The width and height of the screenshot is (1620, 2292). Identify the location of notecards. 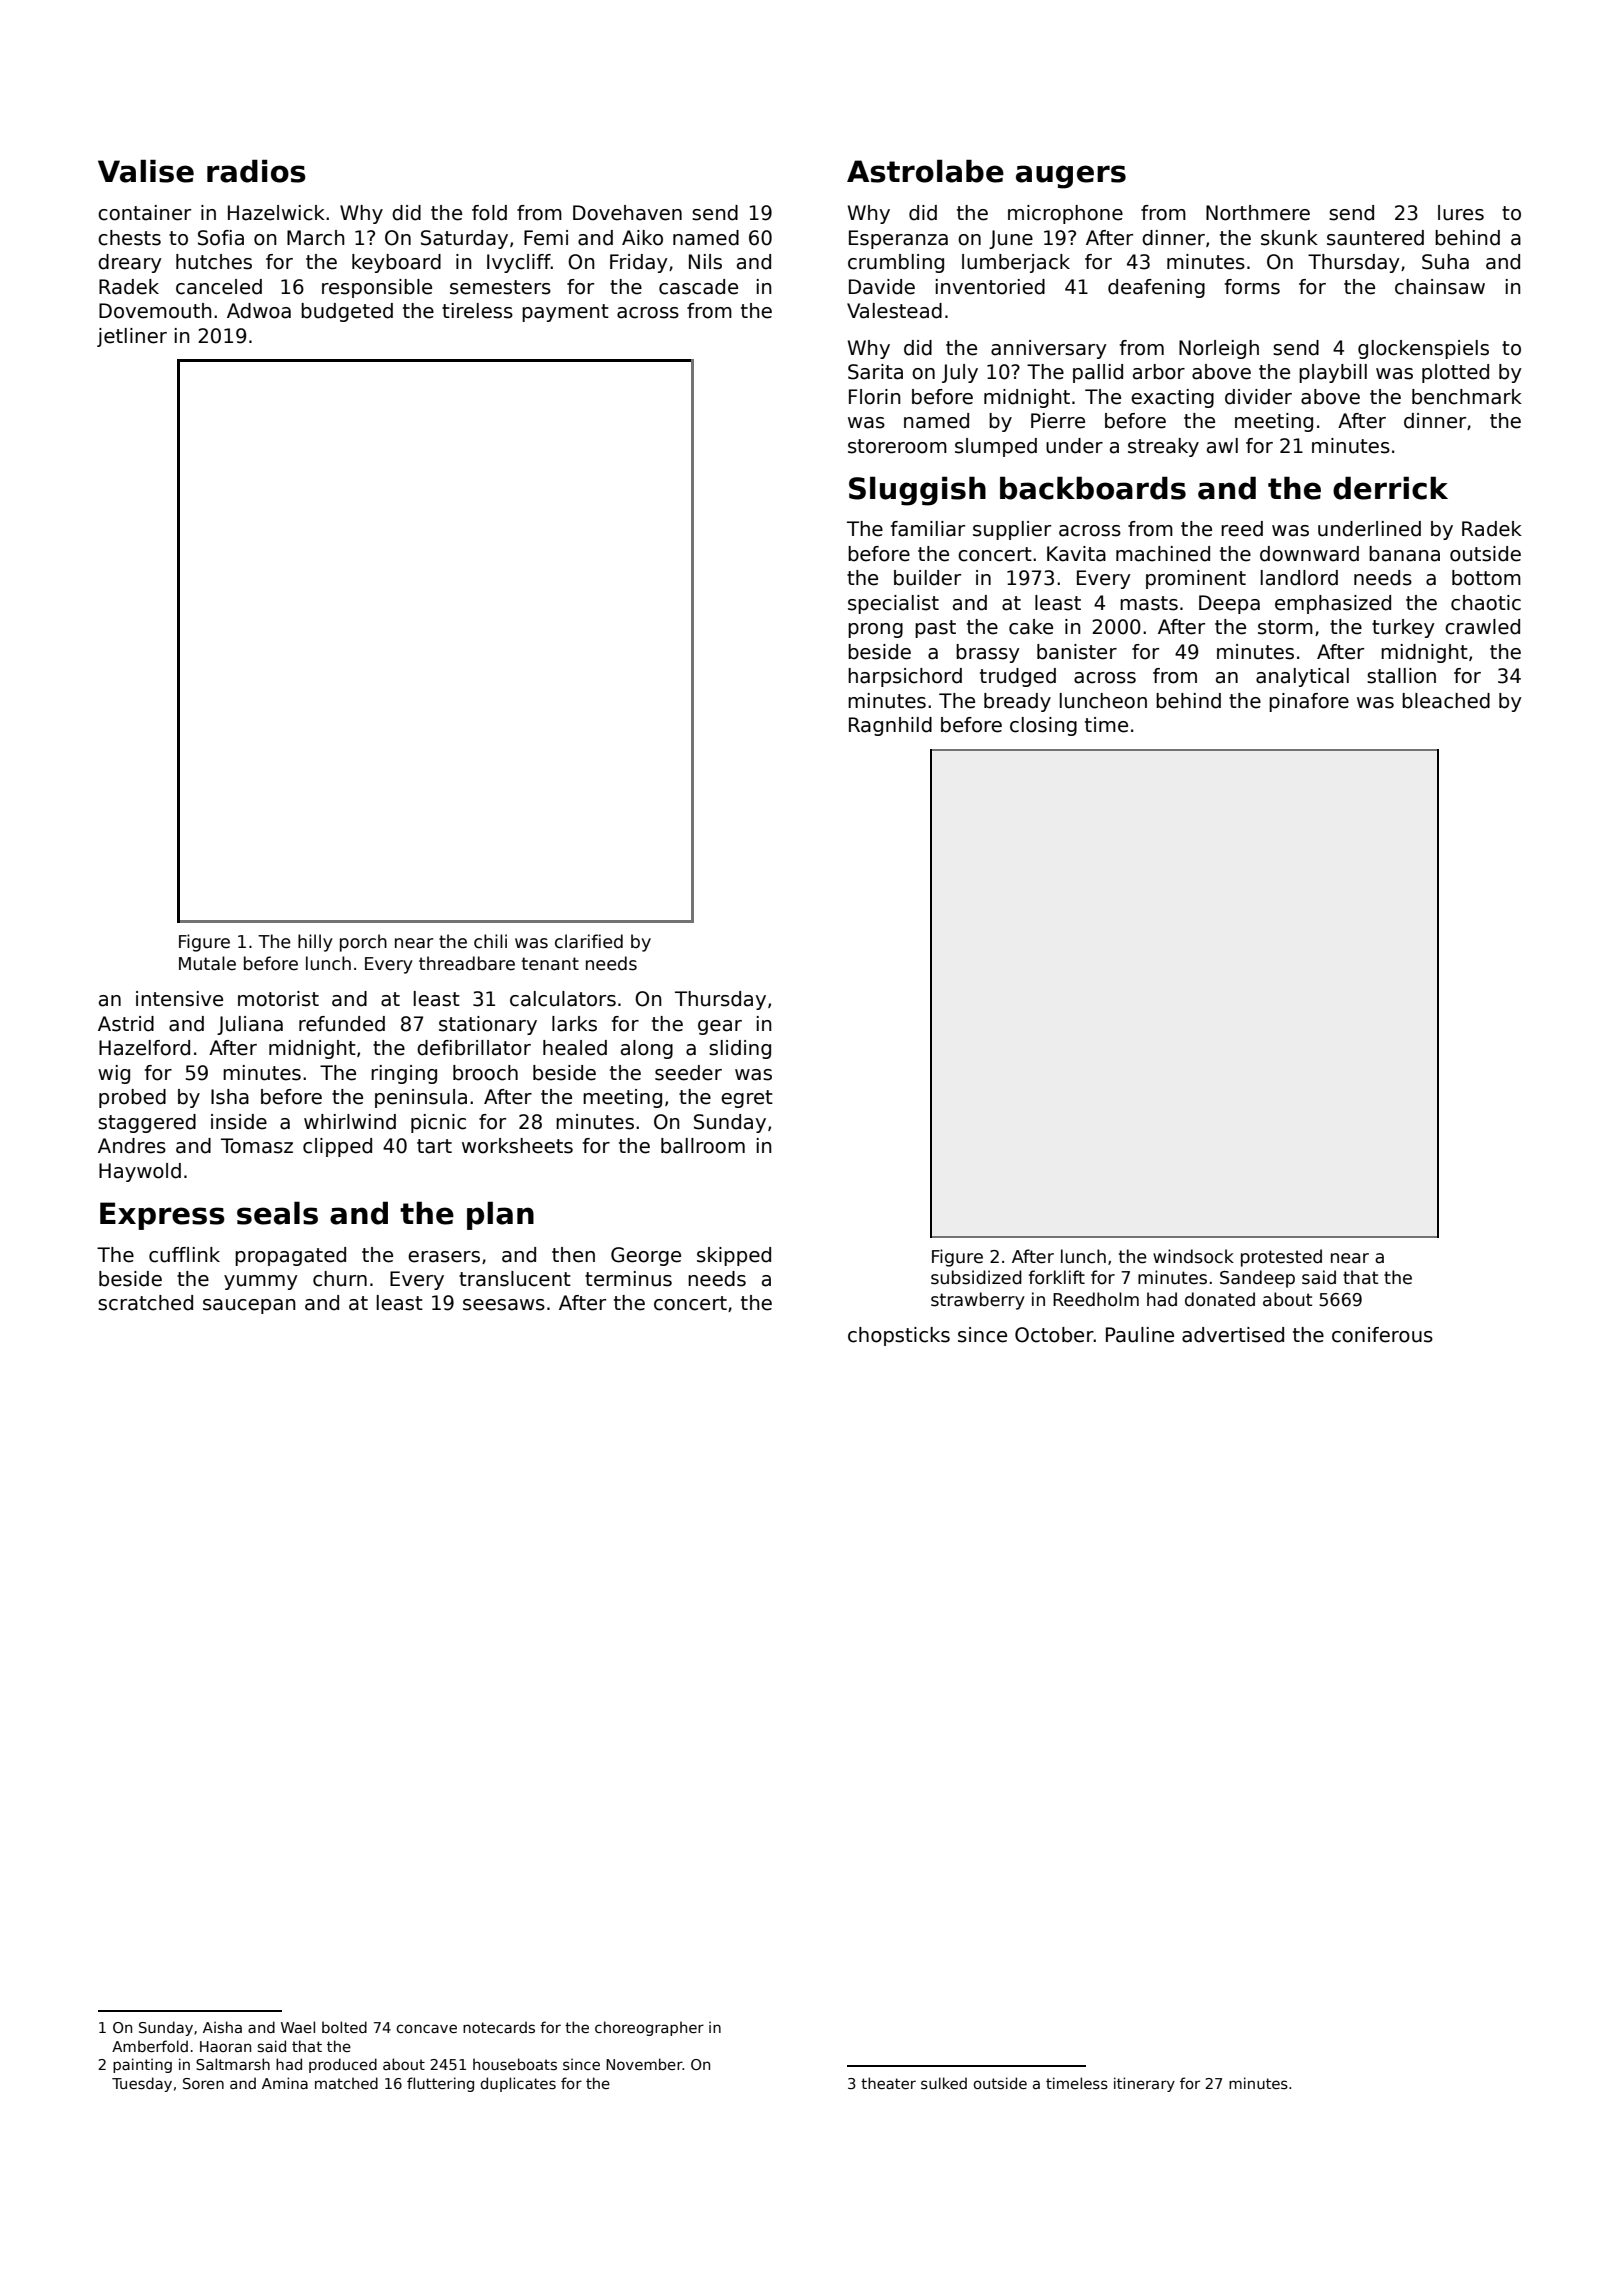
(499, 2027).
